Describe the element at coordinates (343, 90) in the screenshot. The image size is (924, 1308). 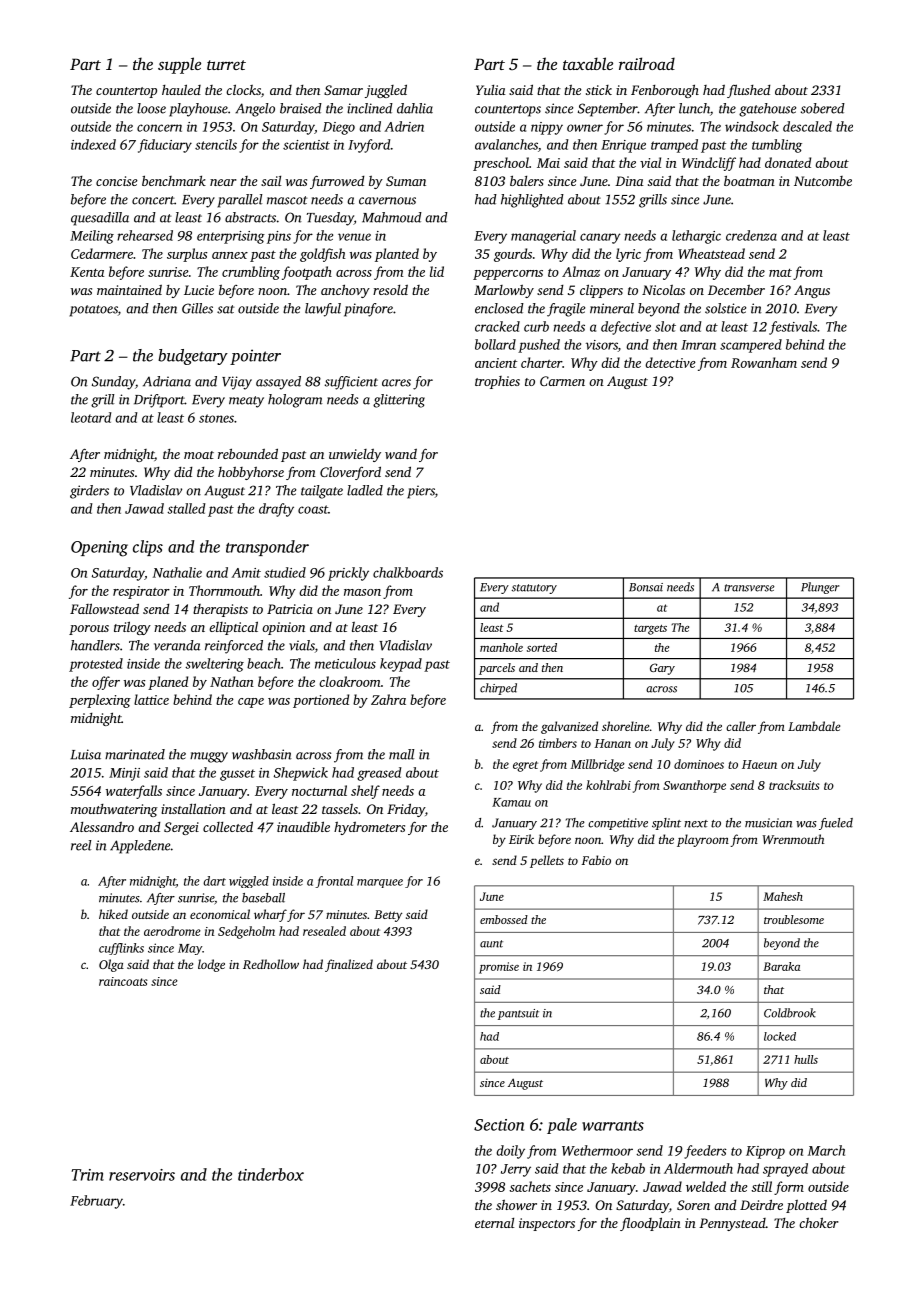
I see `Samar` at that location.
